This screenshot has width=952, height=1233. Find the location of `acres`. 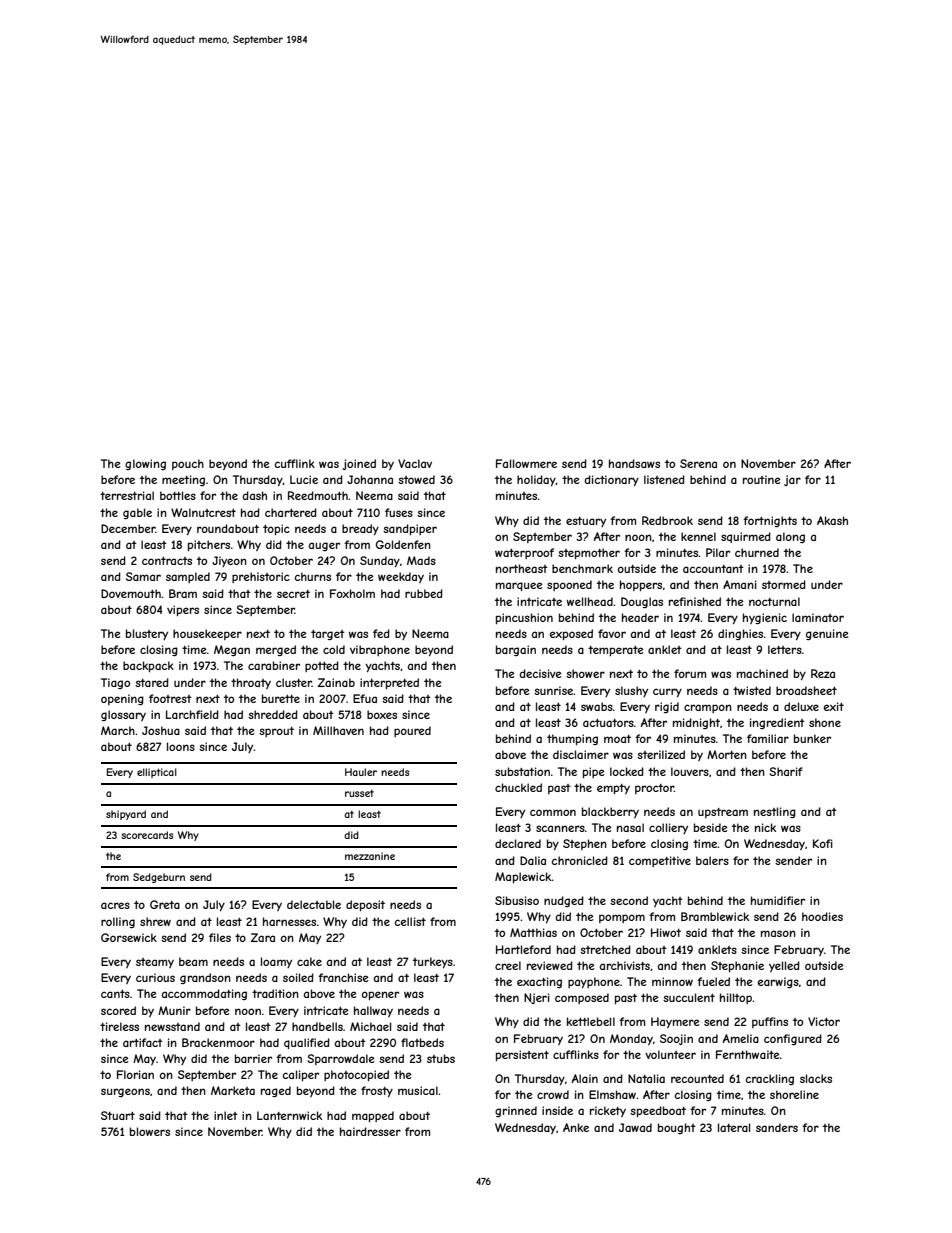

acres is located at coordinates (115, 905).
